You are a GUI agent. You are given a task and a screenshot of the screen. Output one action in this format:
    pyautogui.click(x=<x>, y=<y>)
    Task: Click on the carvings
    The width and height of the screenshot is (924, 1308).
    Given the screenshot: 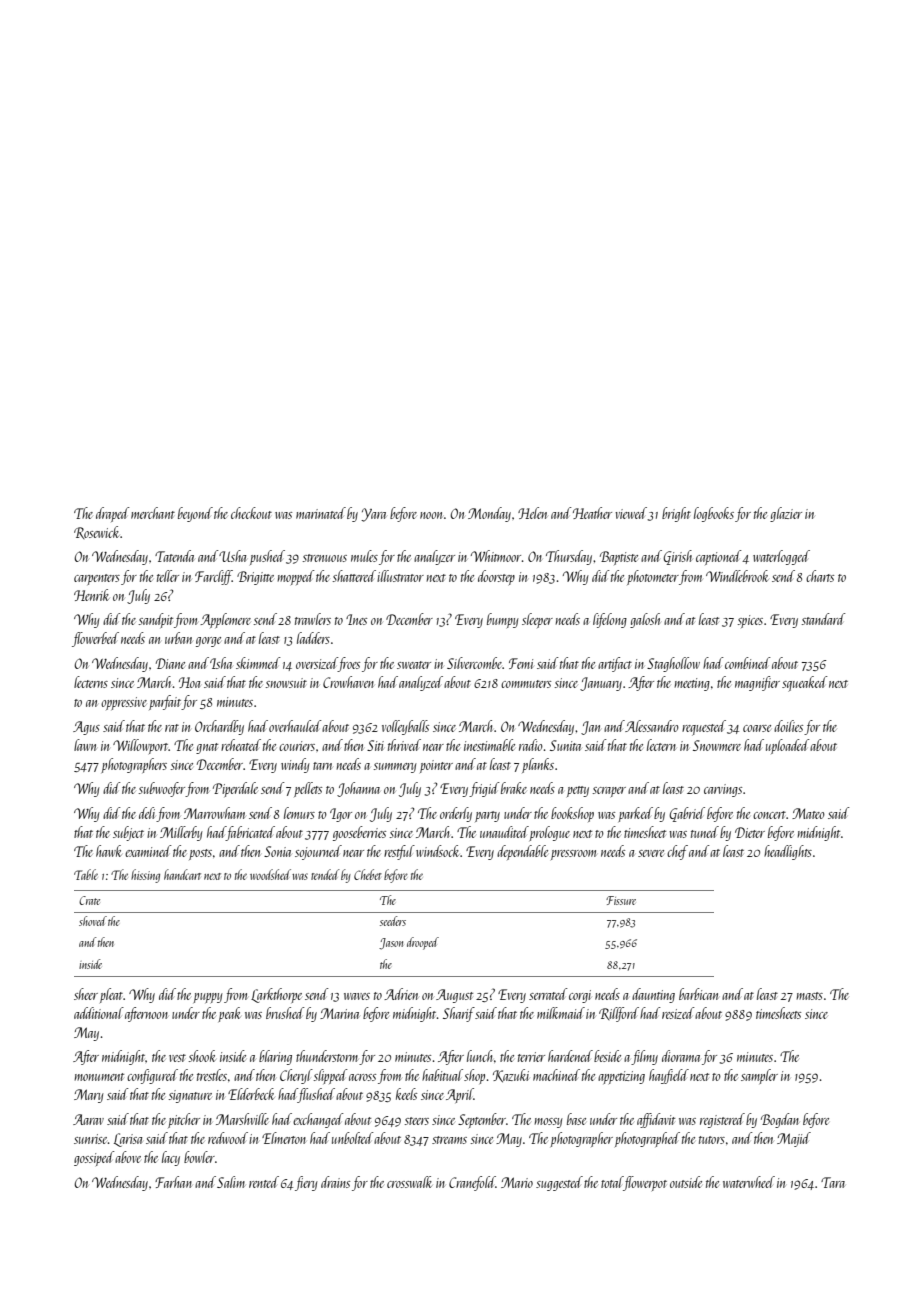 What is the action you would take?
    pyautogui.click(x=723, y=790)
